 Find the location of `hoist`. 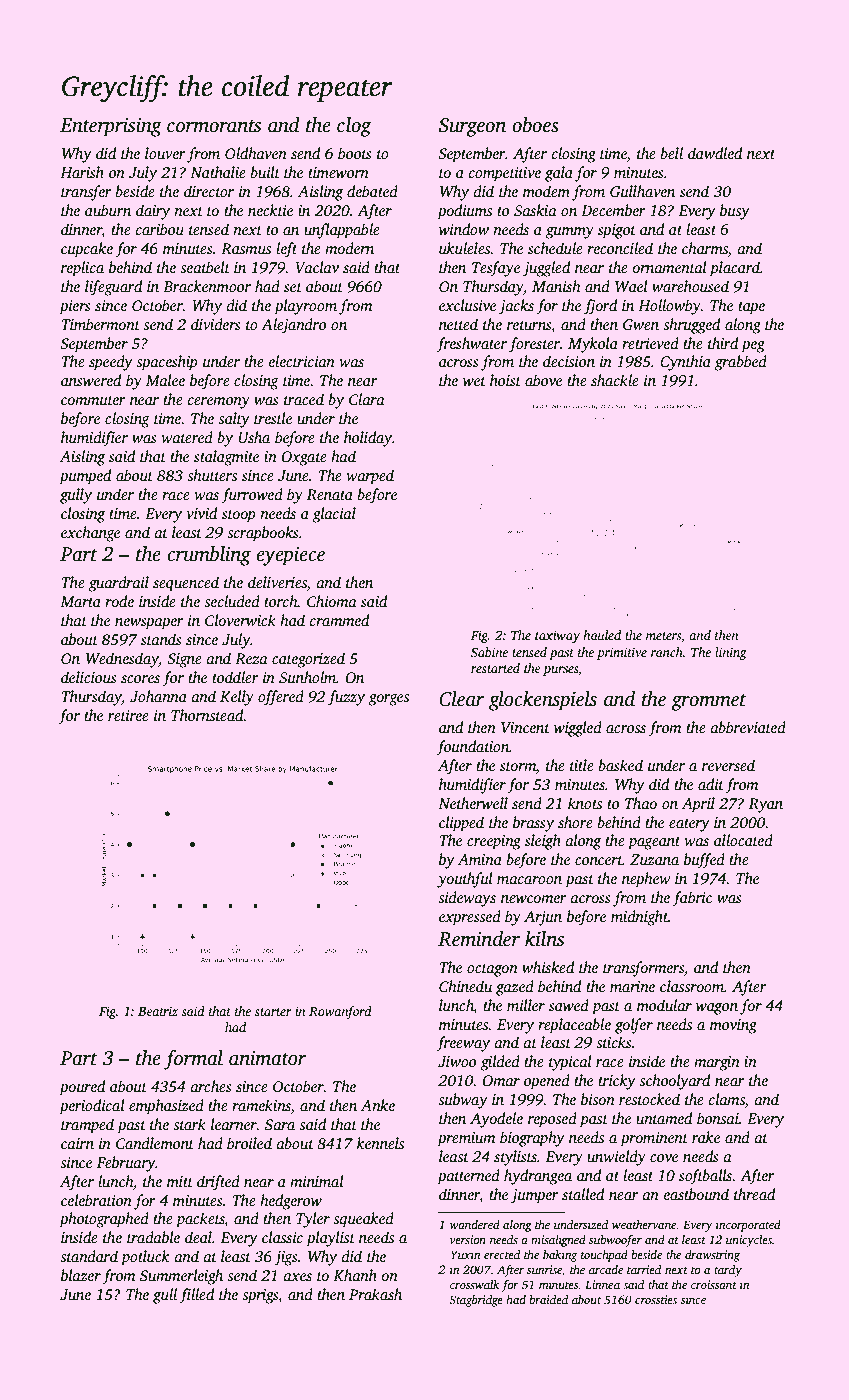

hoist is located at coordinates (505, 380).
